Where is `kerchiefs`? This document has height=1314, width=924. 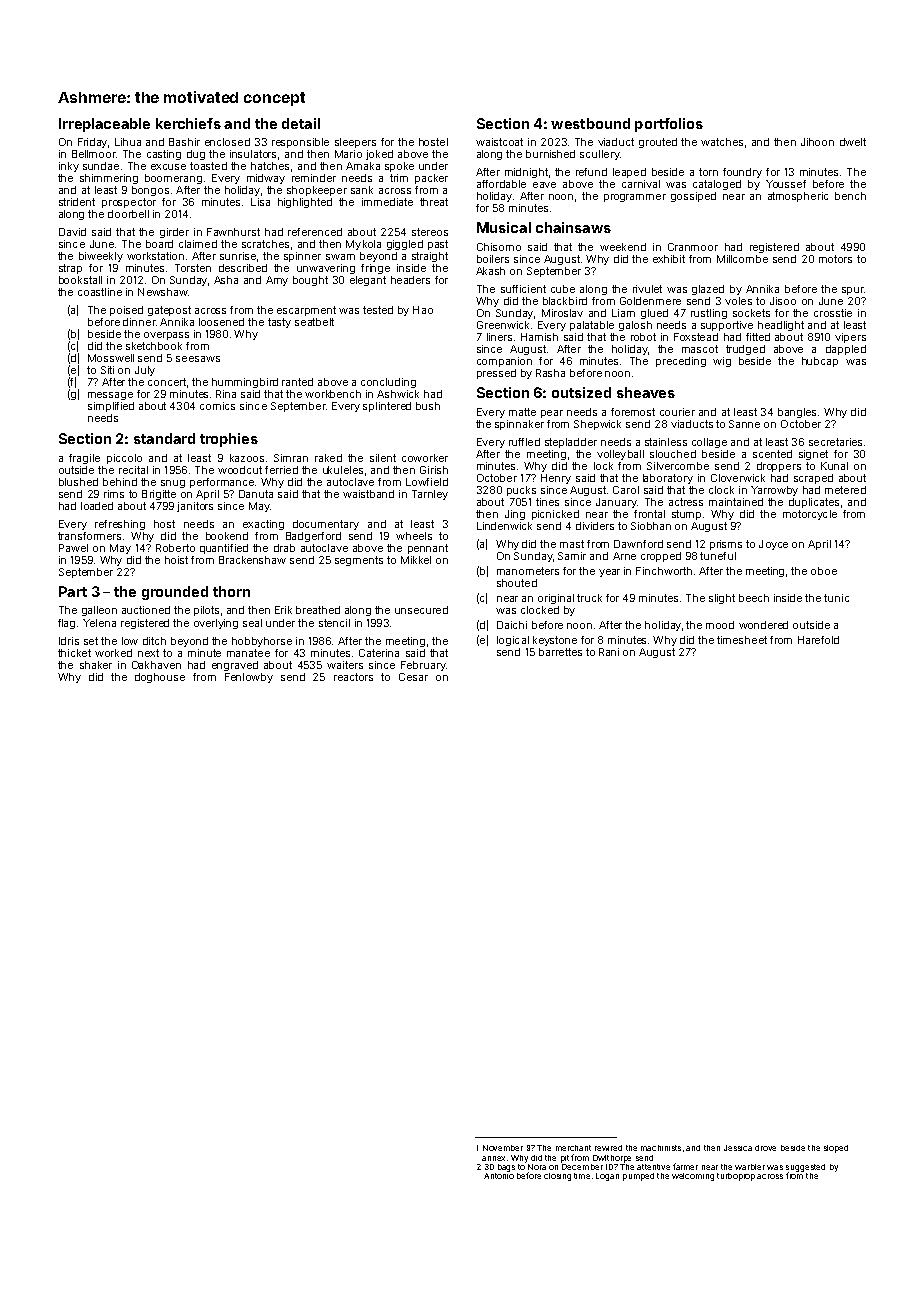
kerchiefs is located at coordinates (188, 123).
